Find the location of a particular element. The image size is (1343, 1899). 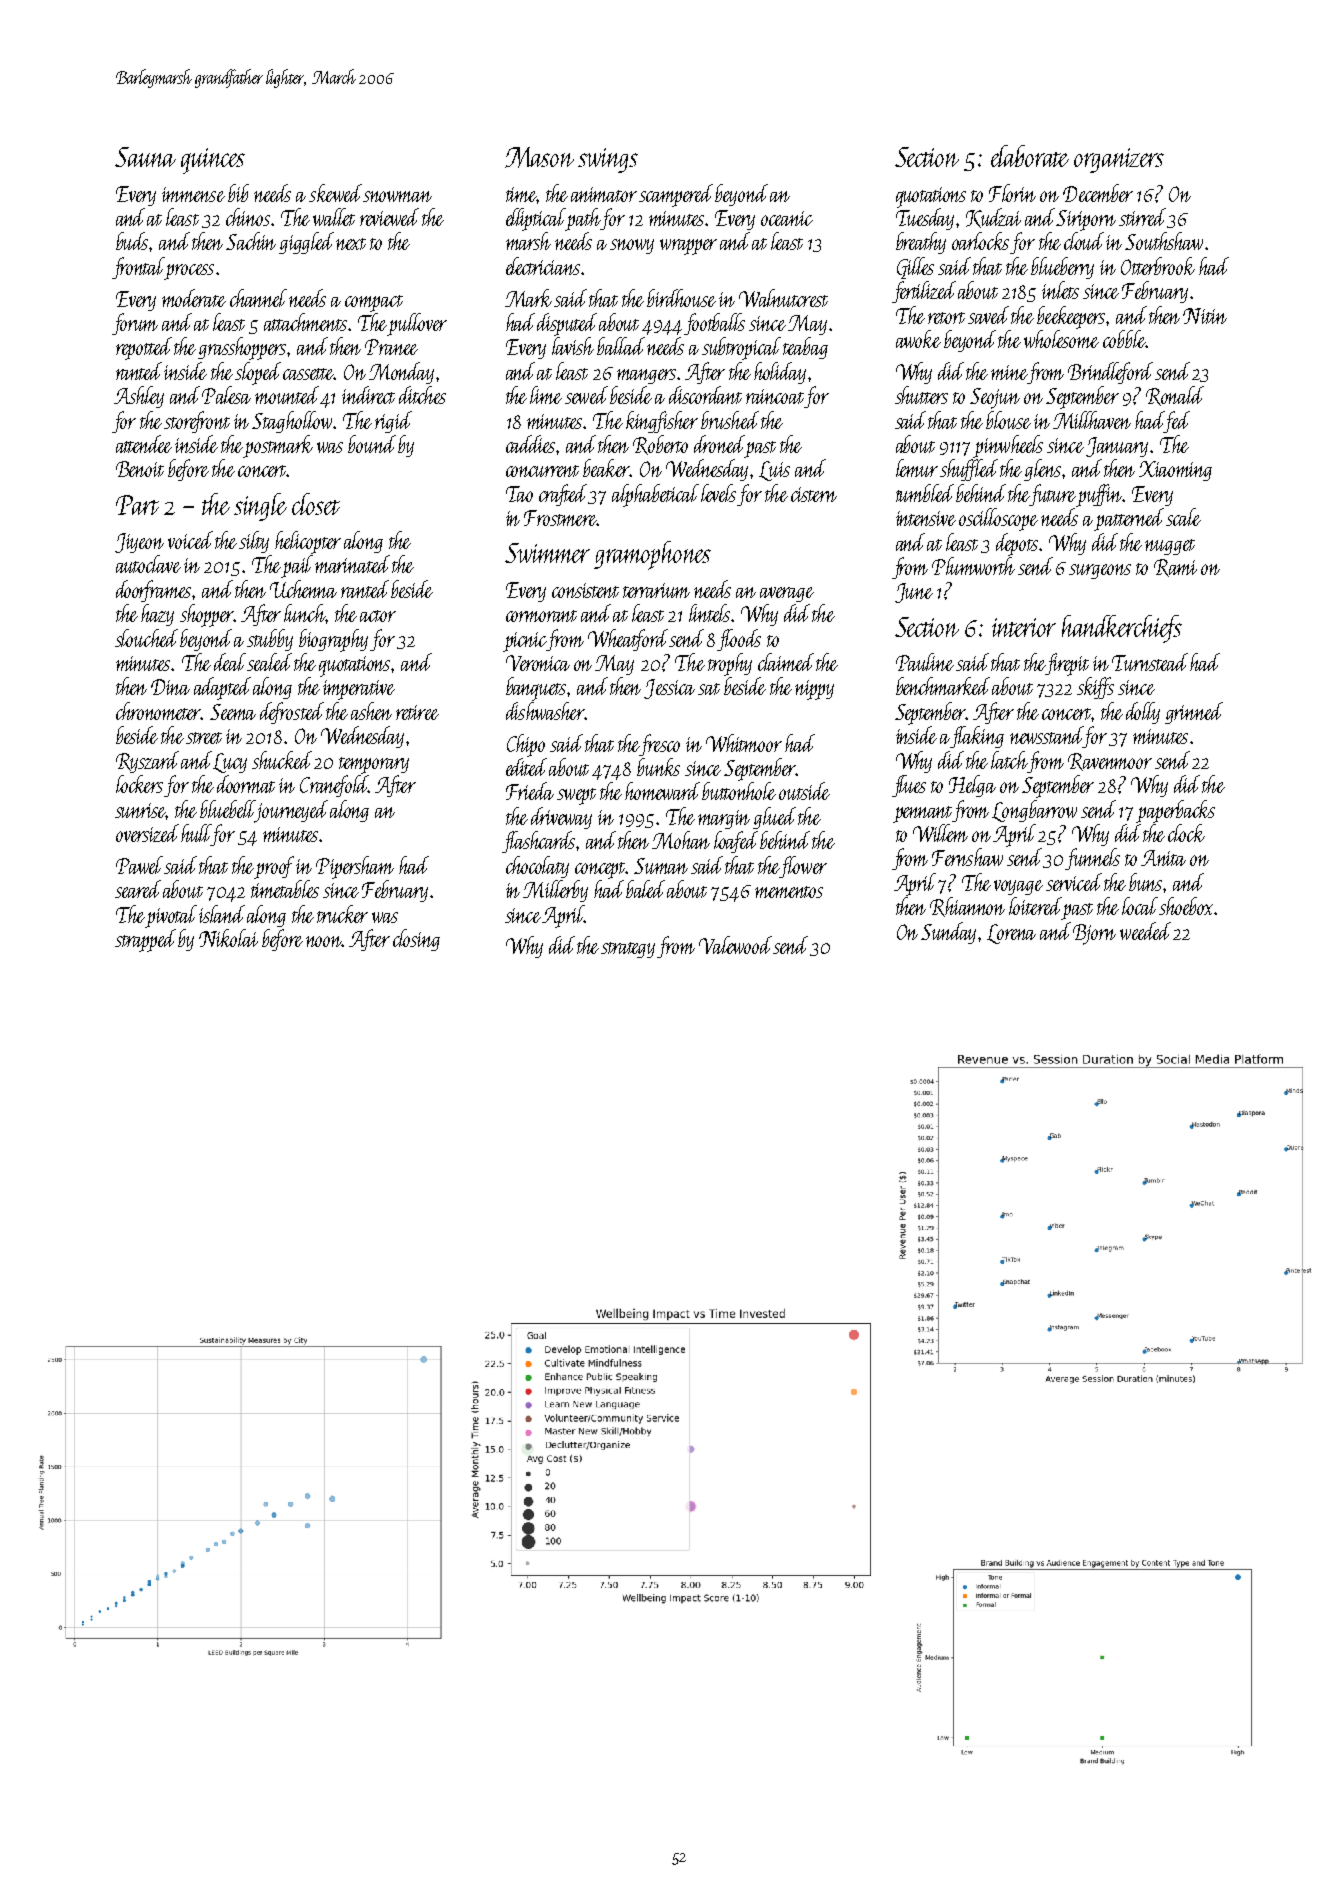

puffin is located at coordinates (1100, 495).
